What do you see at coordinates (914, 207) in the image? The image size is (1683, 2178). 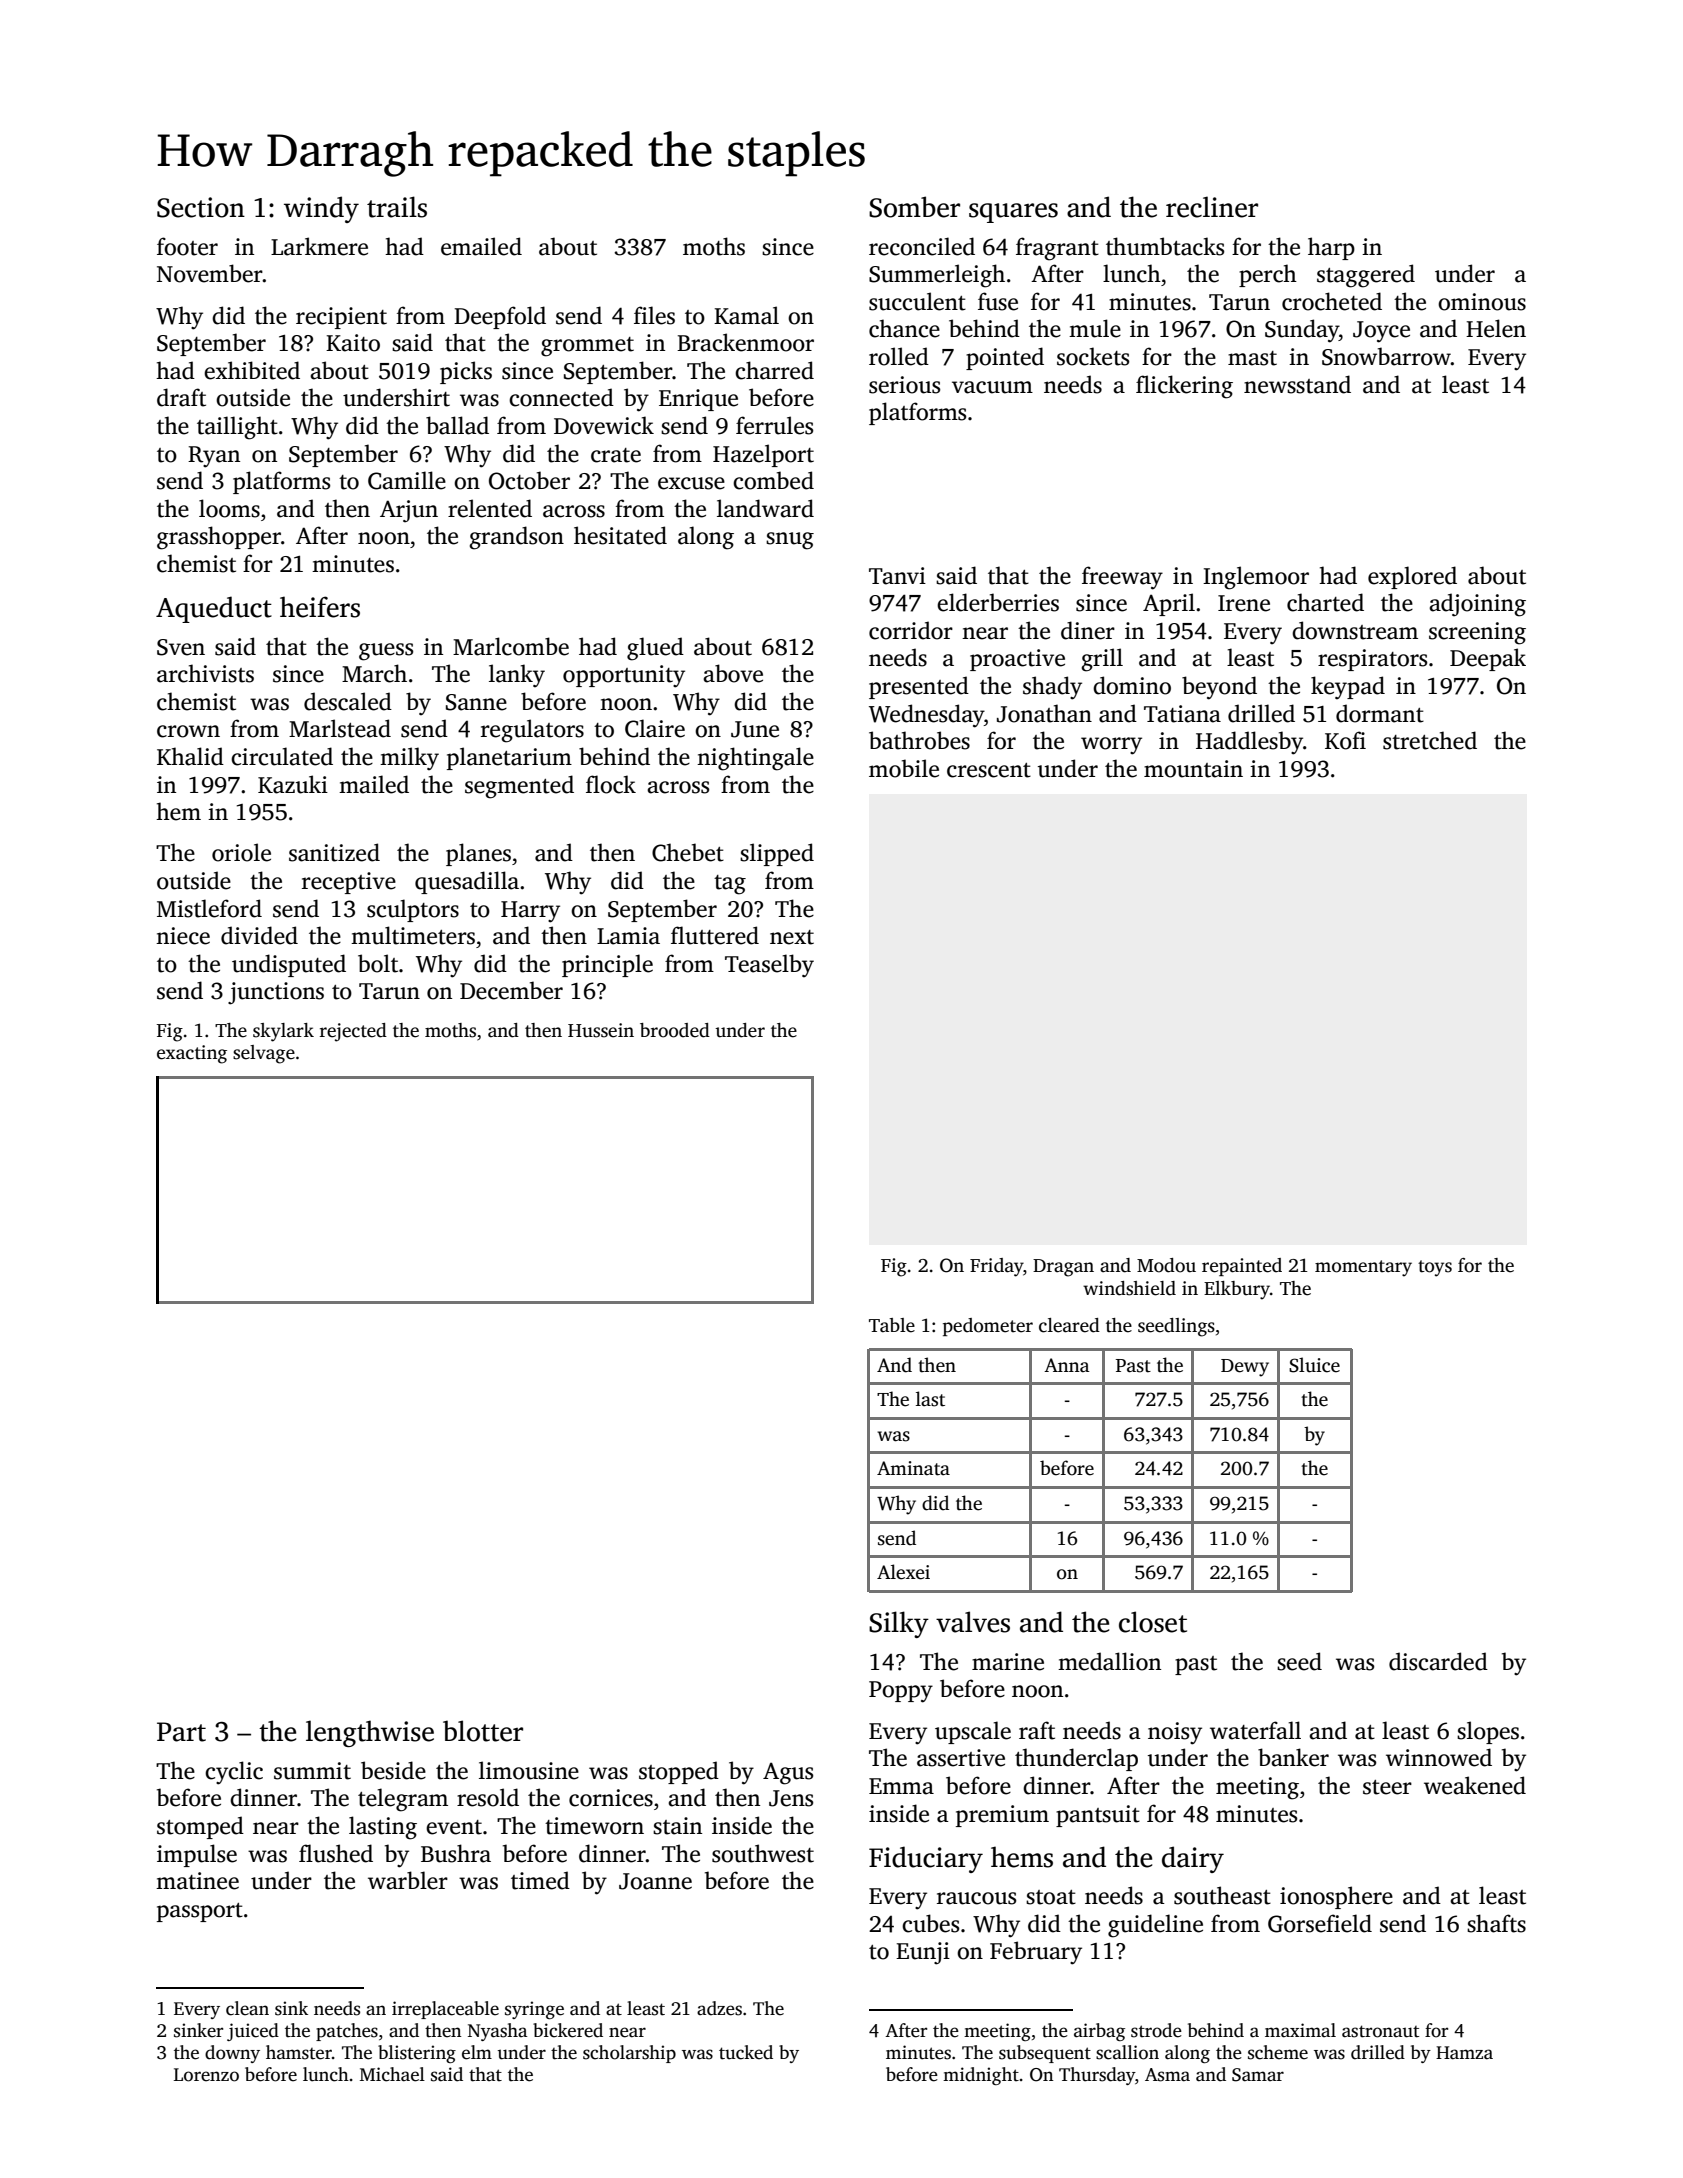 I see `Somber` at bounding box center [914, 207].
